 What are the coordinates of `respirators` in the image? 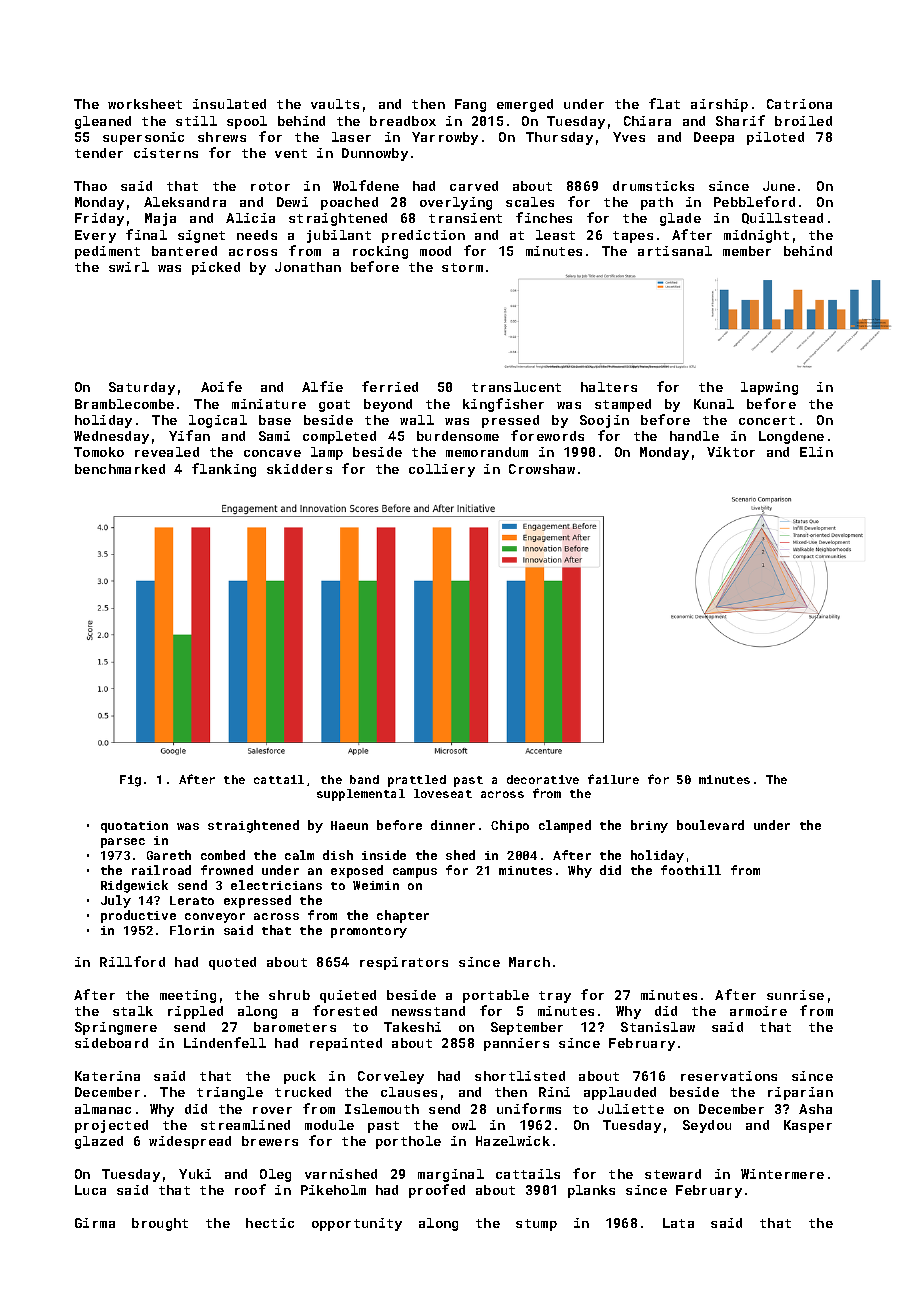 It's located at (404, 963).
